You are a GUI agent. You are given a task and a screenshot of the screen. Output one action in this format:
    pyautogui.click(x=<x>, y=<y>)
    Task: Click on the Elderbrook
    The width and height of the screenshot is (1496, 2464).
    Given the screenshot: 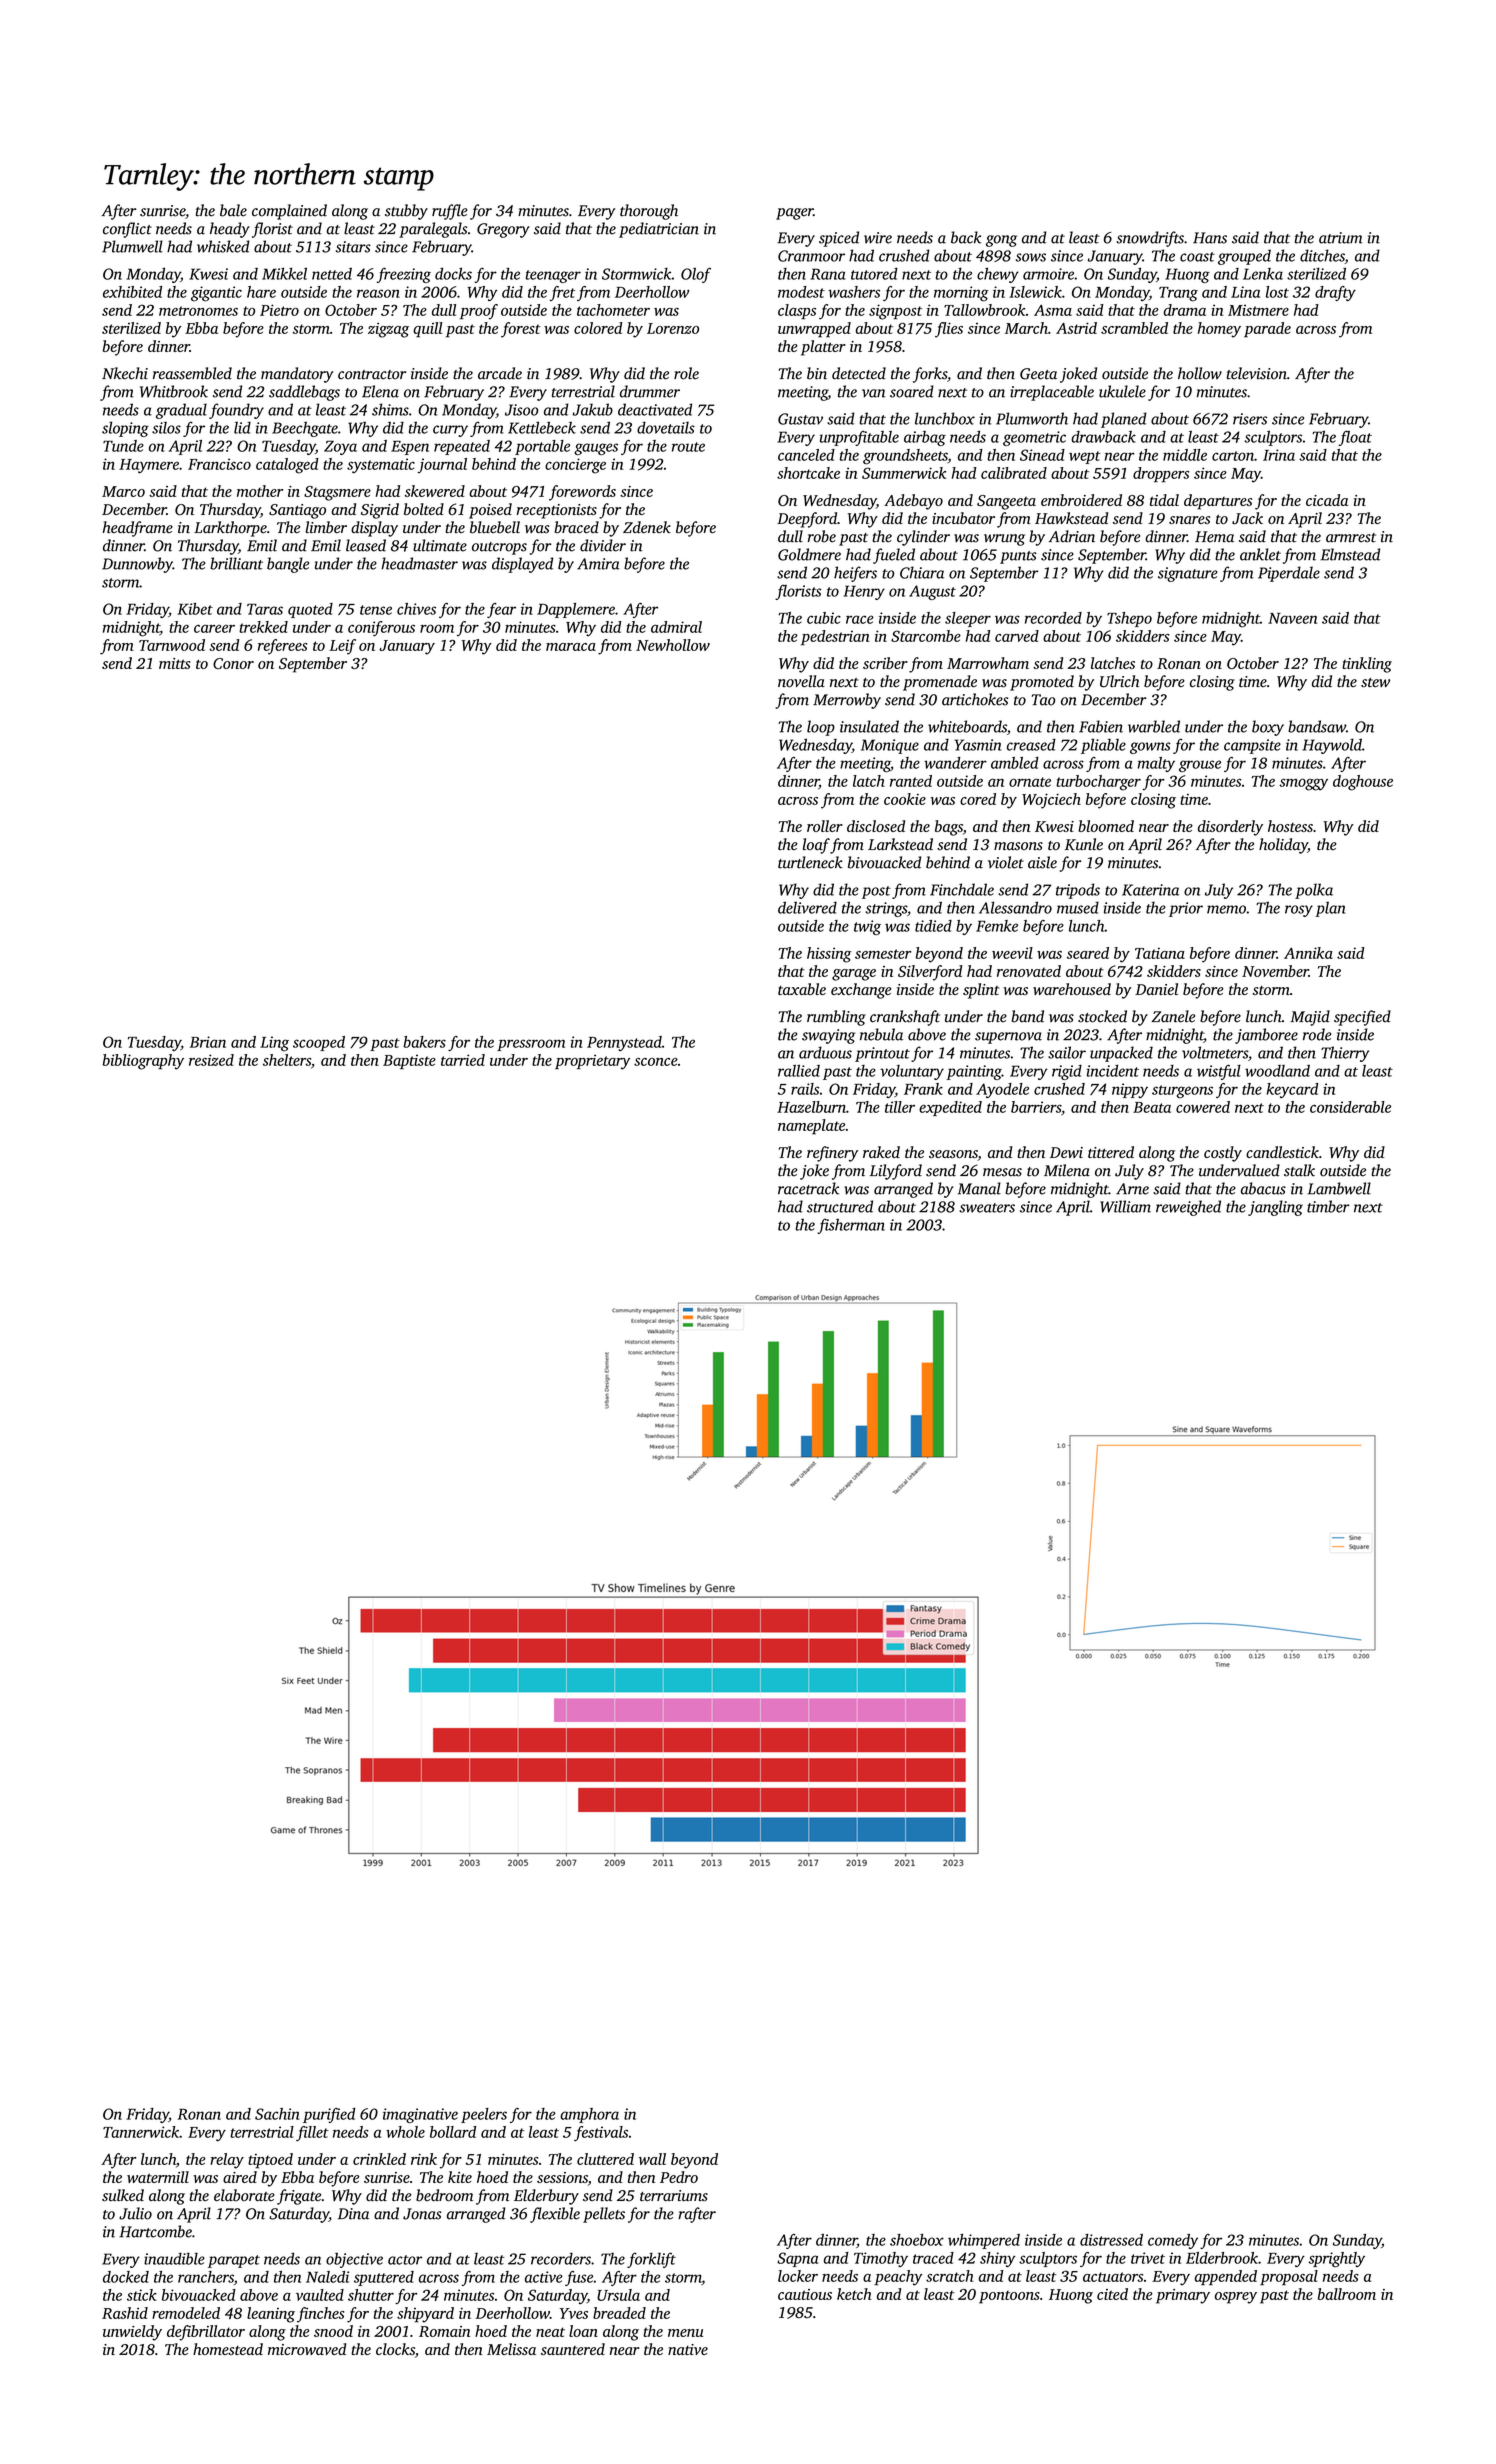 What is the action you would take?
    pyautogui.click(x=1222, y=2258)
